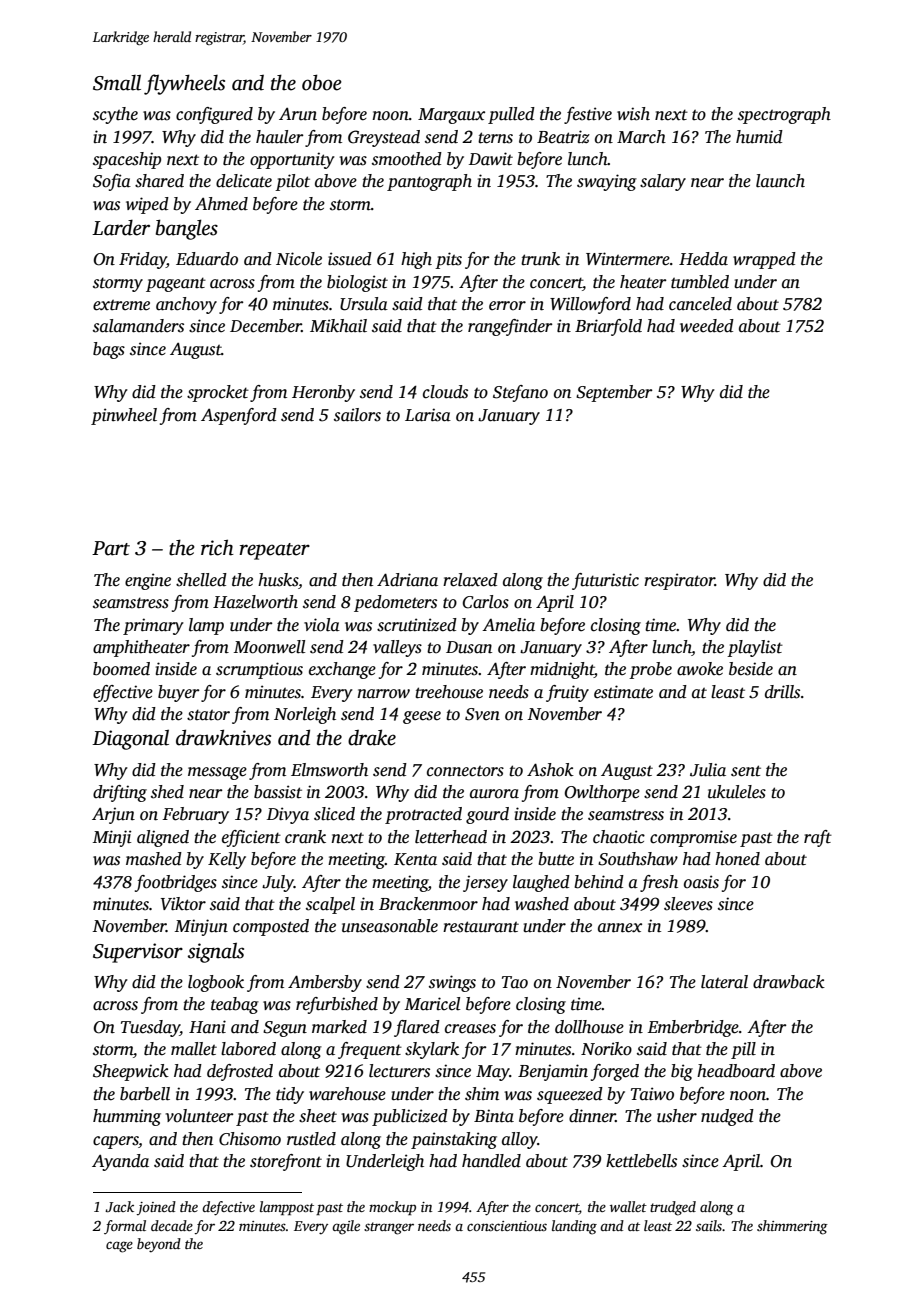 The image size is (924, 1314). What do you see at coordinates (755, 648) in the screenshot?
I see `playlist` at bounding box center [755, 648].
